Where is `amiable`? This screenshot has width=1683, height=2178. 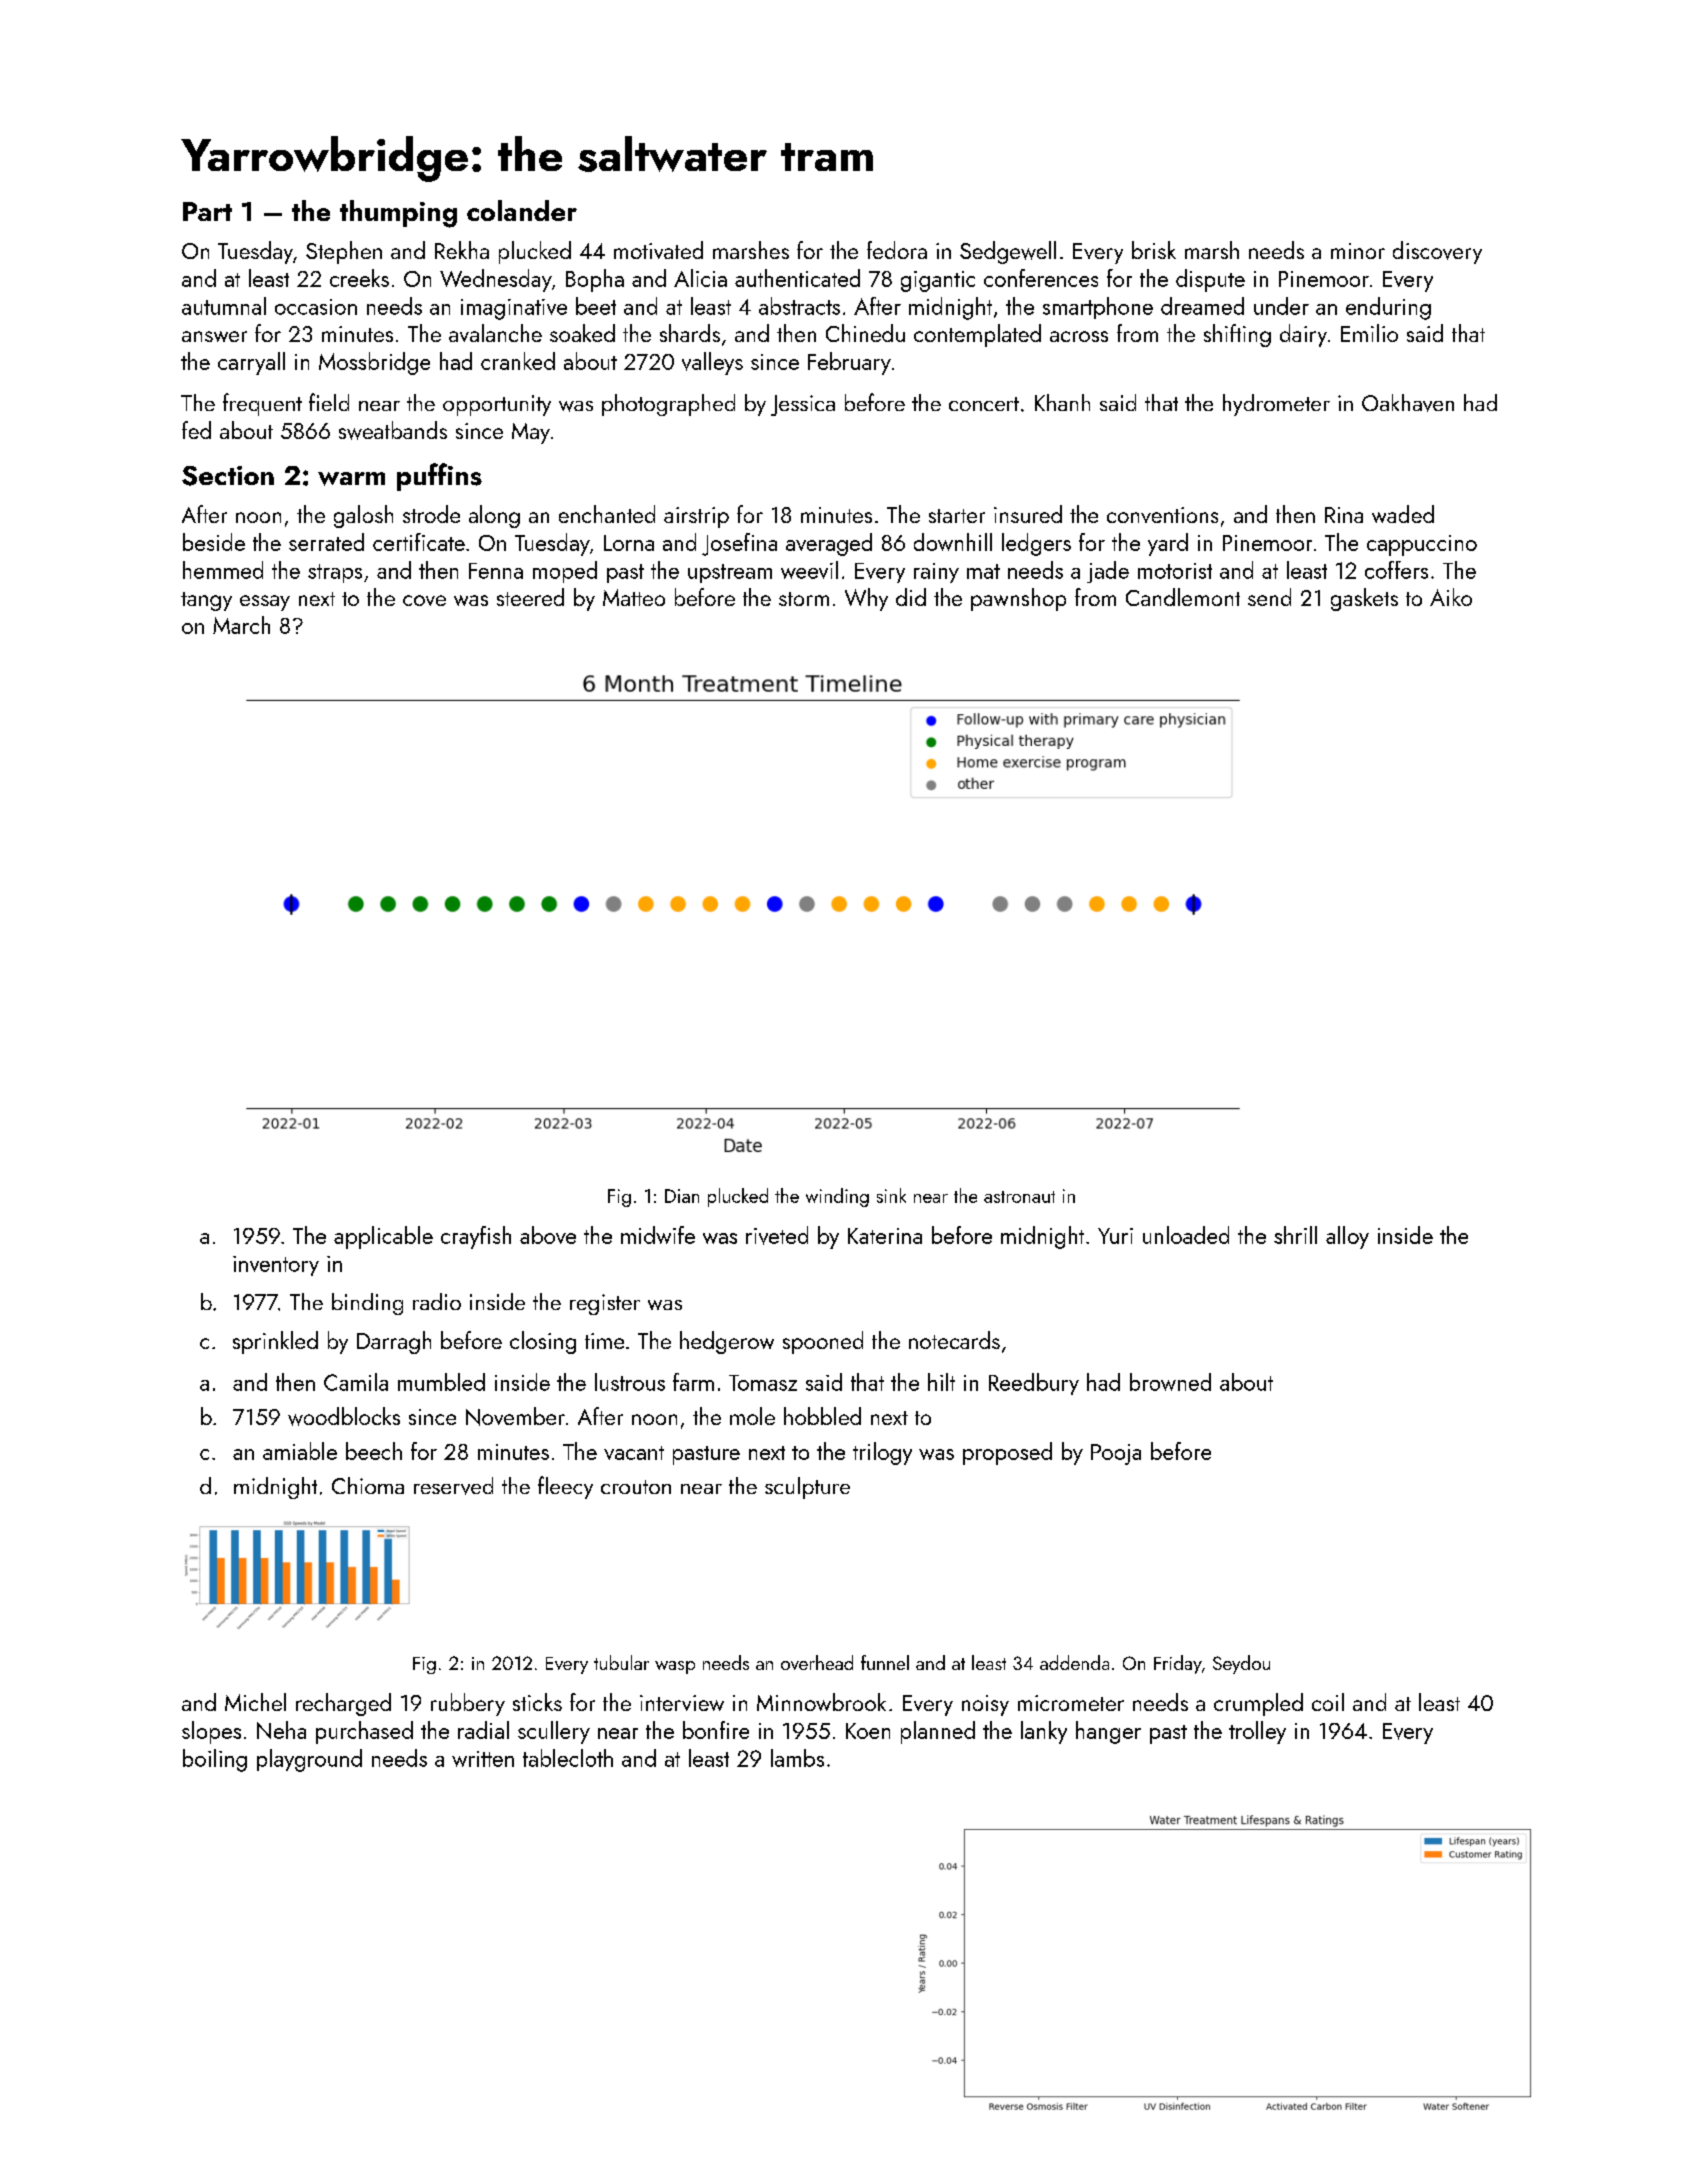
amiable is located at coordinates (300, 1451).
